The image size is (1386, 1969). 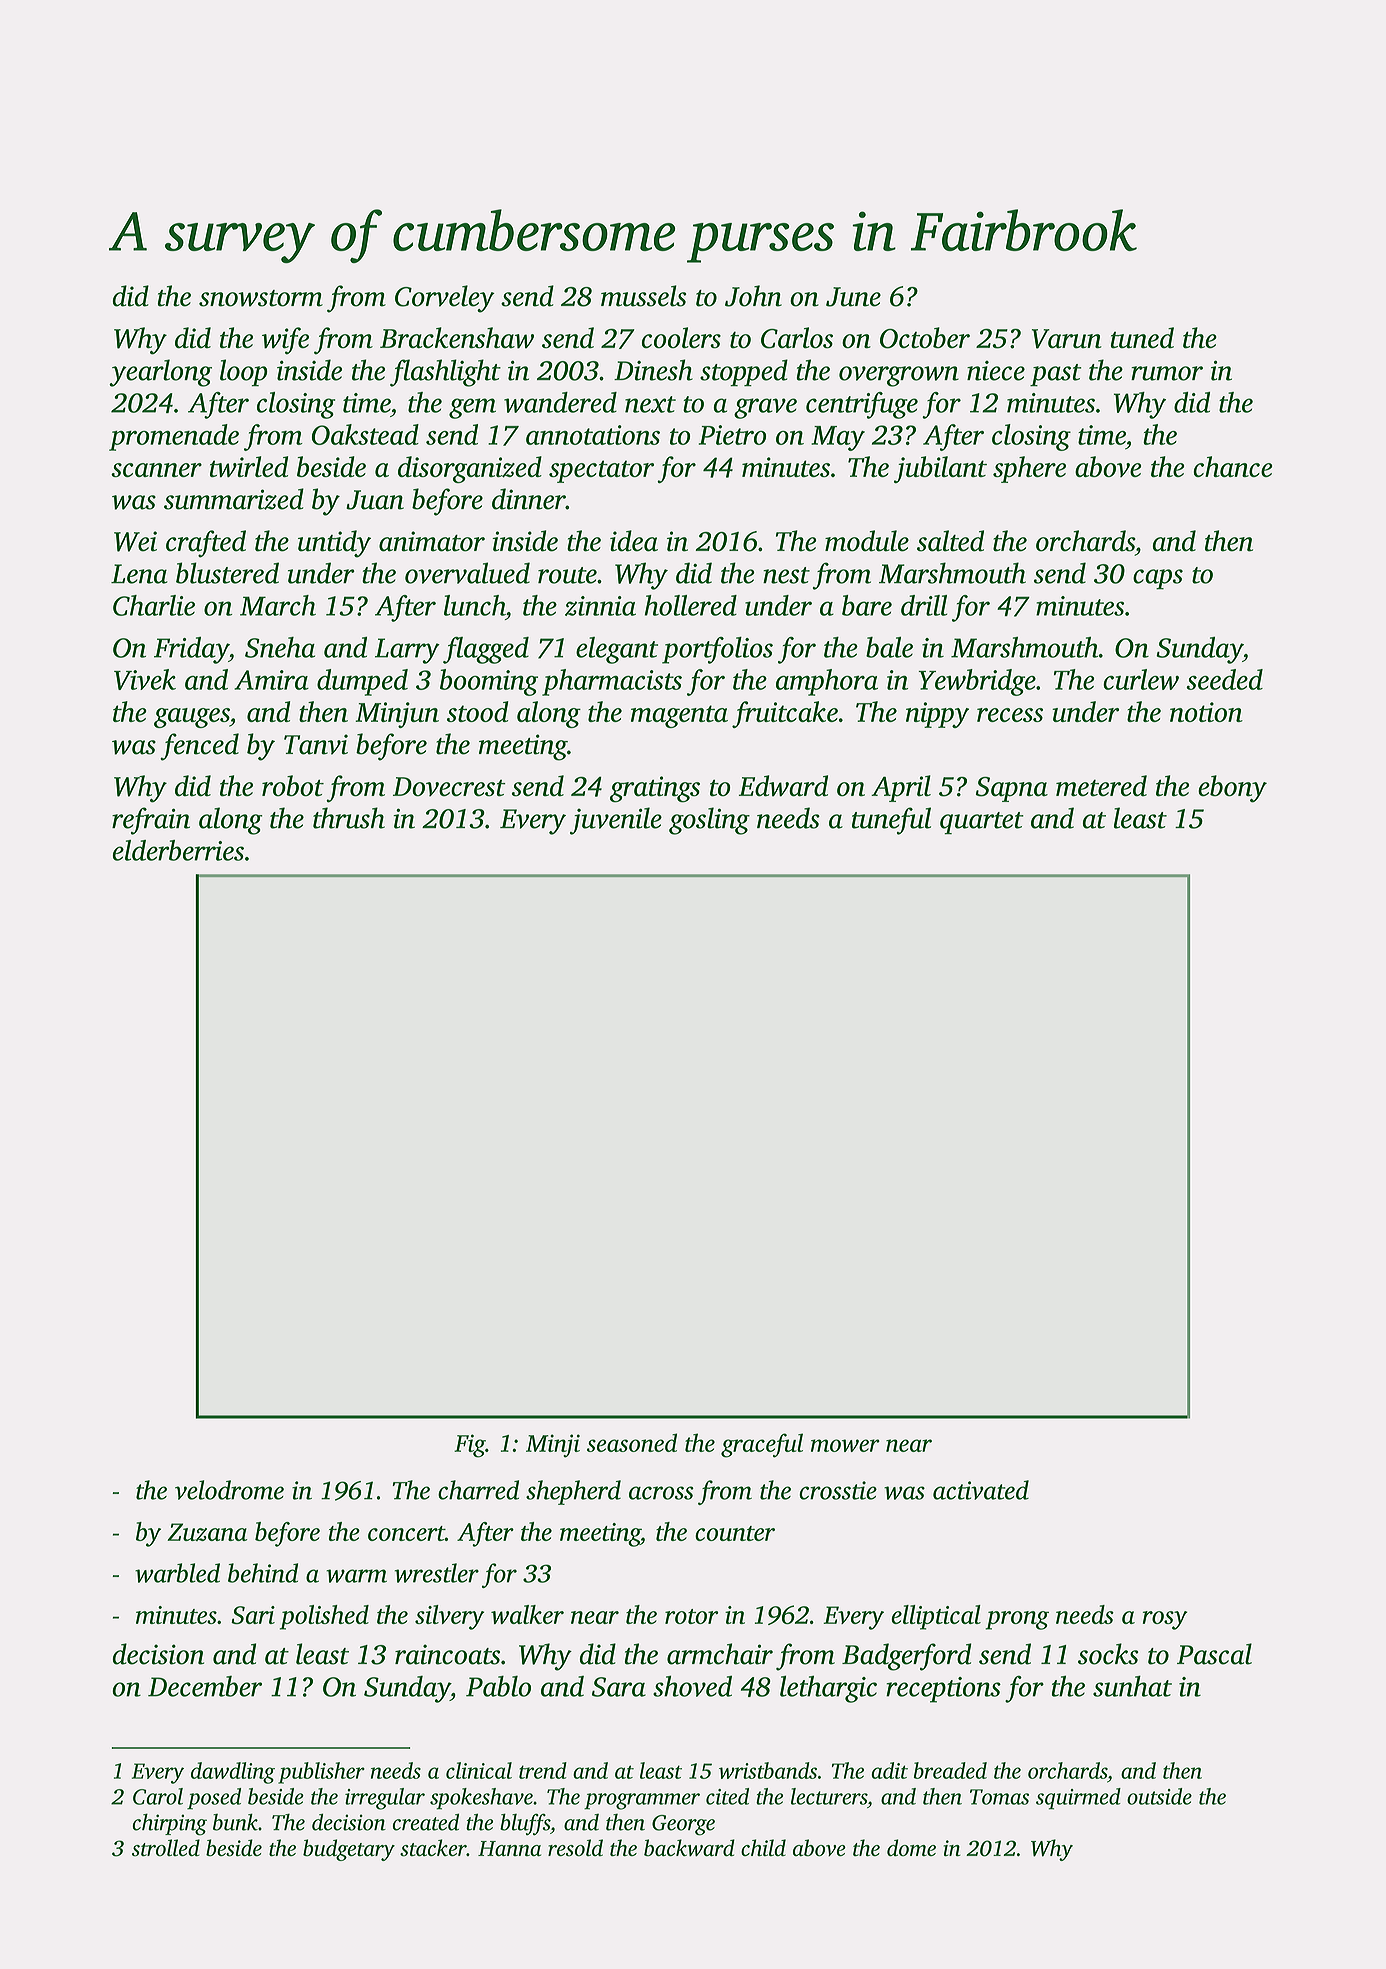 What do you see at coordinates (135, 541) in the screenshot?
I see `Wei` at bounding box center [135, 541].
